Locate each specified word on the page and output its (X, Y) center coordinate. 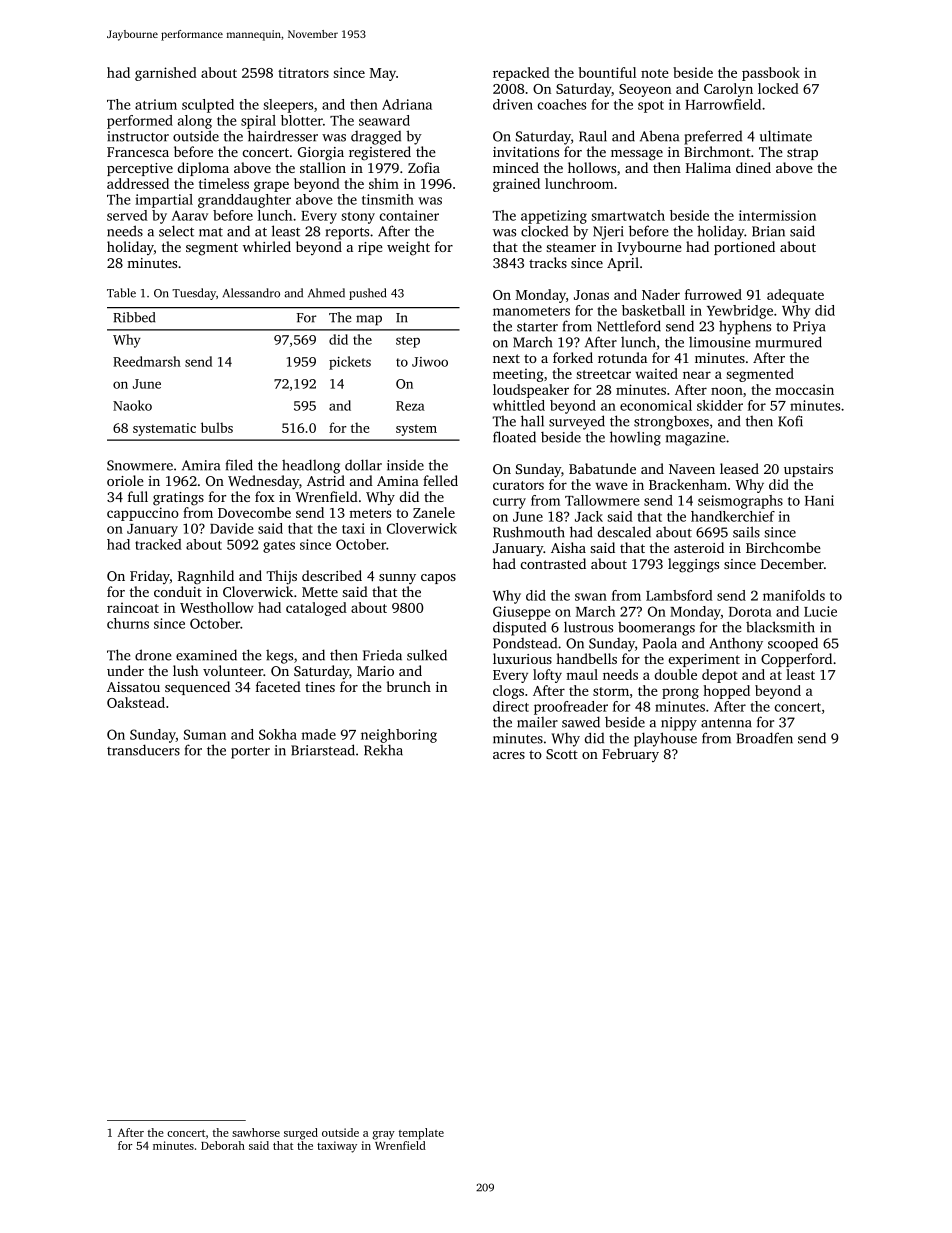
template (421, 1134)
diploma (203, 169)
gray (383, 1135)
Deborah (223, 1145)
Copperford (796, 660)
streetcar (603, 374)
